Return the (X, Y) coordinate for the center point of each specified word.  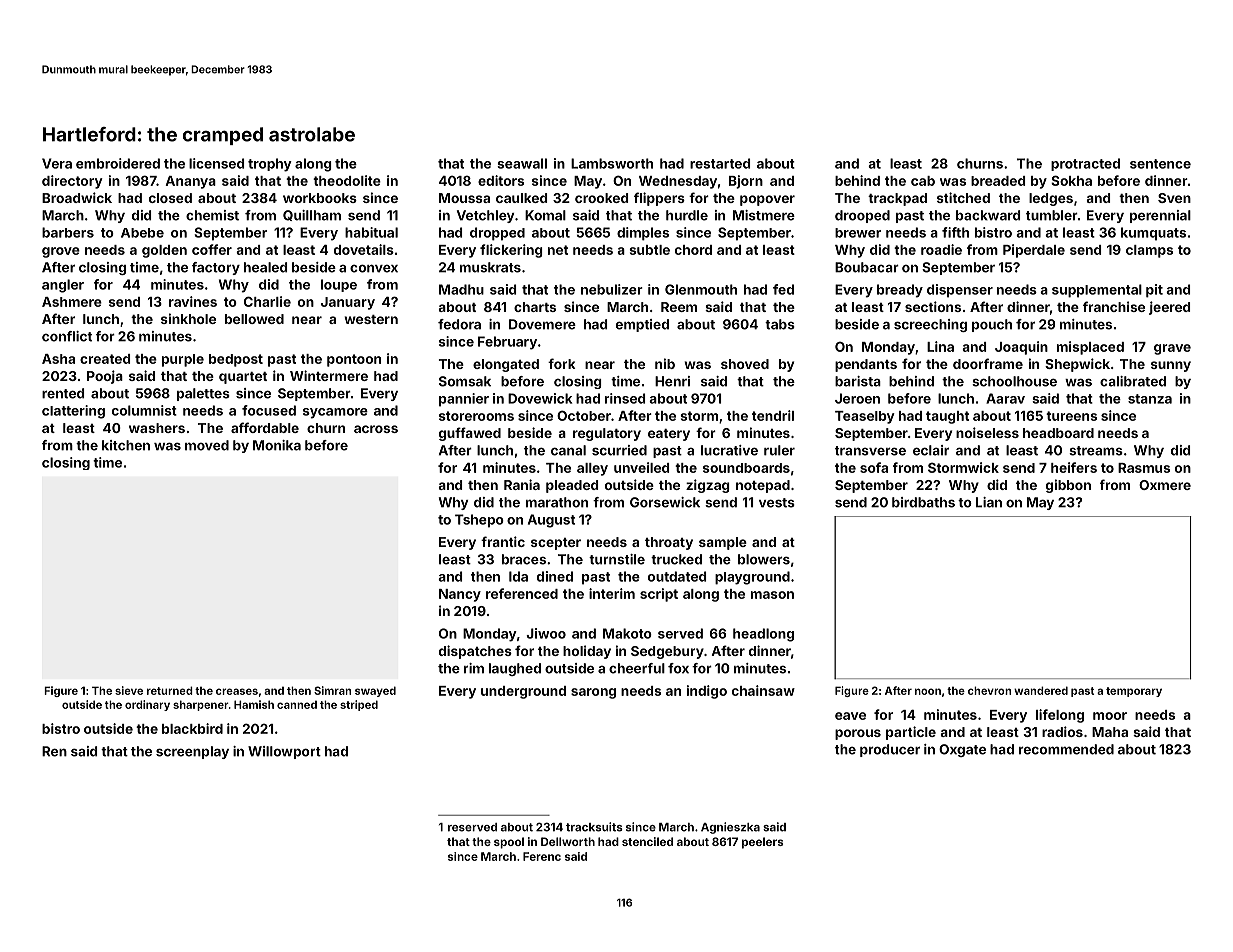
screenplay (192, 752)
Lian (989, 502)
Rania (522, 484)
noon (928, 691)
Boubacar (867, 267)
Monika (277, 445)
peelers (762, 843)
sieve (129, 690)
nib (665, 363)
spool (509, 843)
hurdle (687, 215)
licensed (216, 163)
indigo (707, 692)
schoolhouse (1014, 381)
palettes (203, 394)
